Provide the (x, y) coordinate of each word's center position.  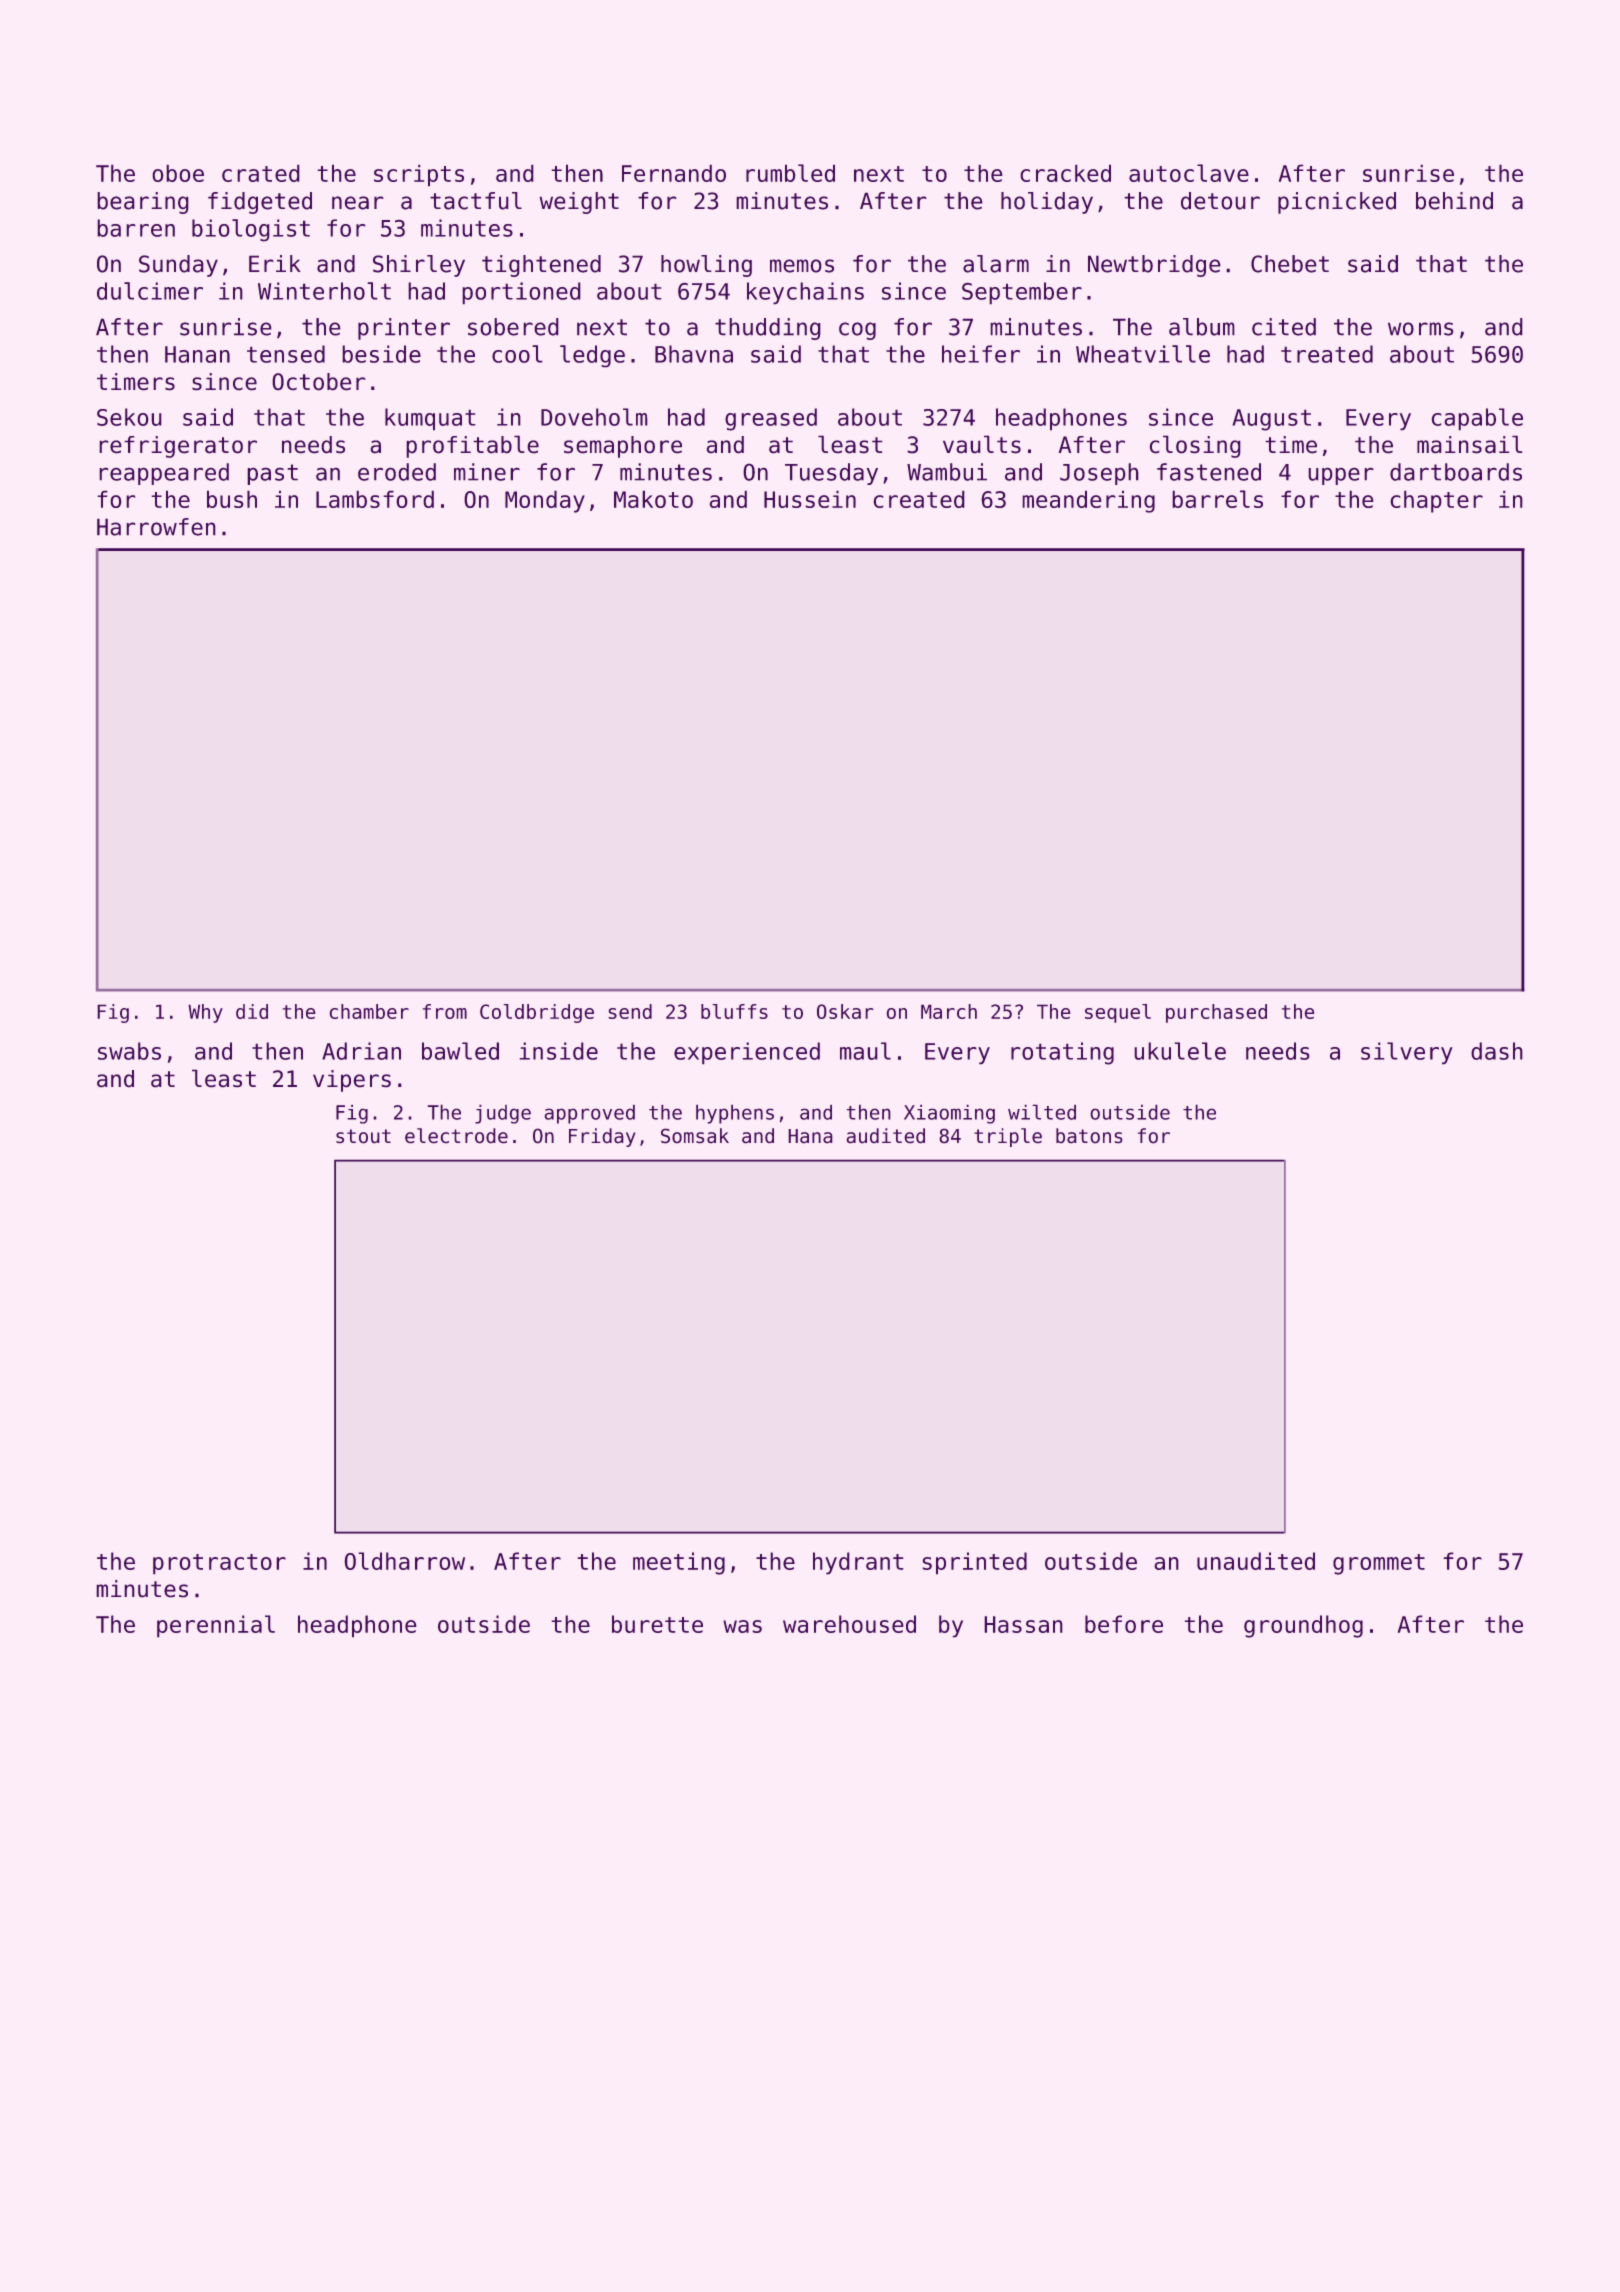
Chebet (1290, 264)
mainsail (1470, 444)
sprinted (974, 1563)
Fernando (674, 173)
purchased (1216, 1013)
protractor (219, 1564)
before (1124, 1624)
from (445, 1011)
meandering (1088, 501)
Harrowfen (156, 527)
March (949, 1011)
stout (363, 1136)
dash (1497, 1051)
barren (136, 228)
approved (589, 1114)
